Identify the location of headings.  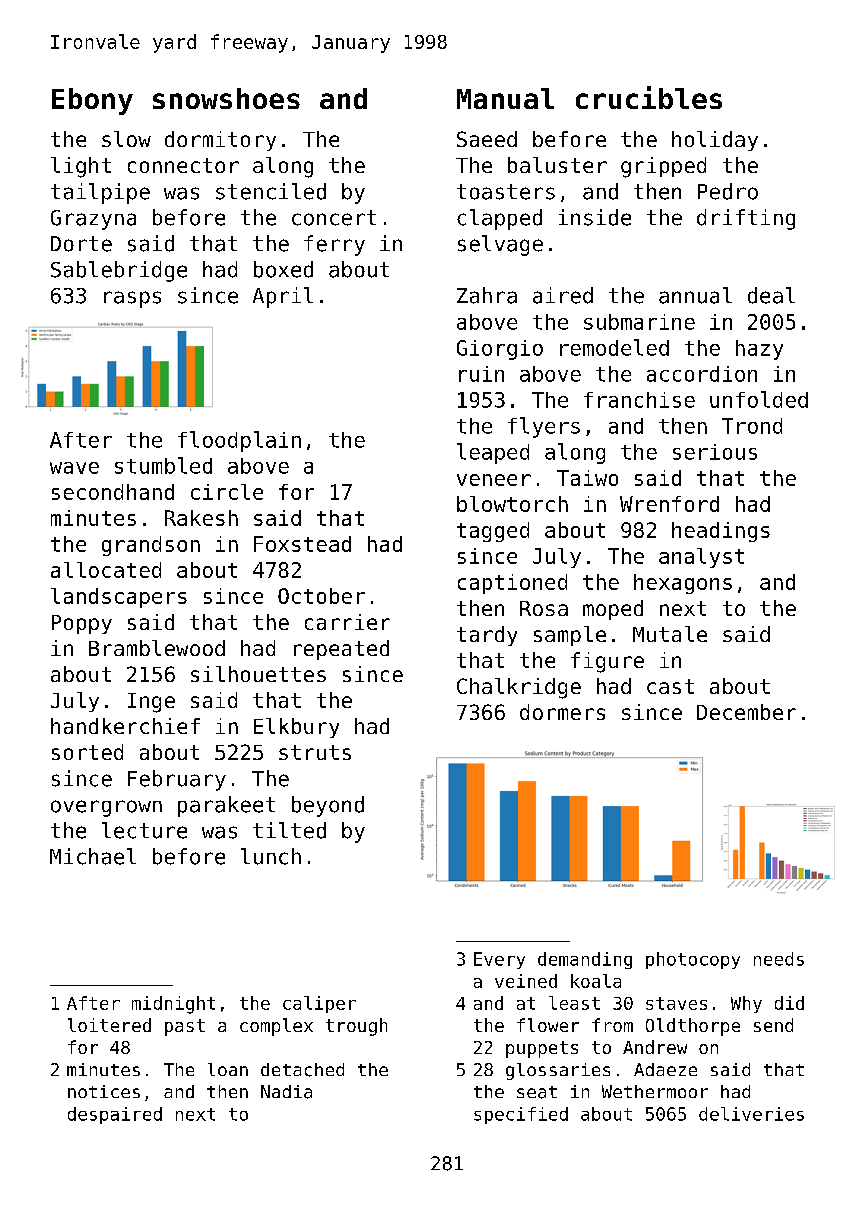
(721, 532).
